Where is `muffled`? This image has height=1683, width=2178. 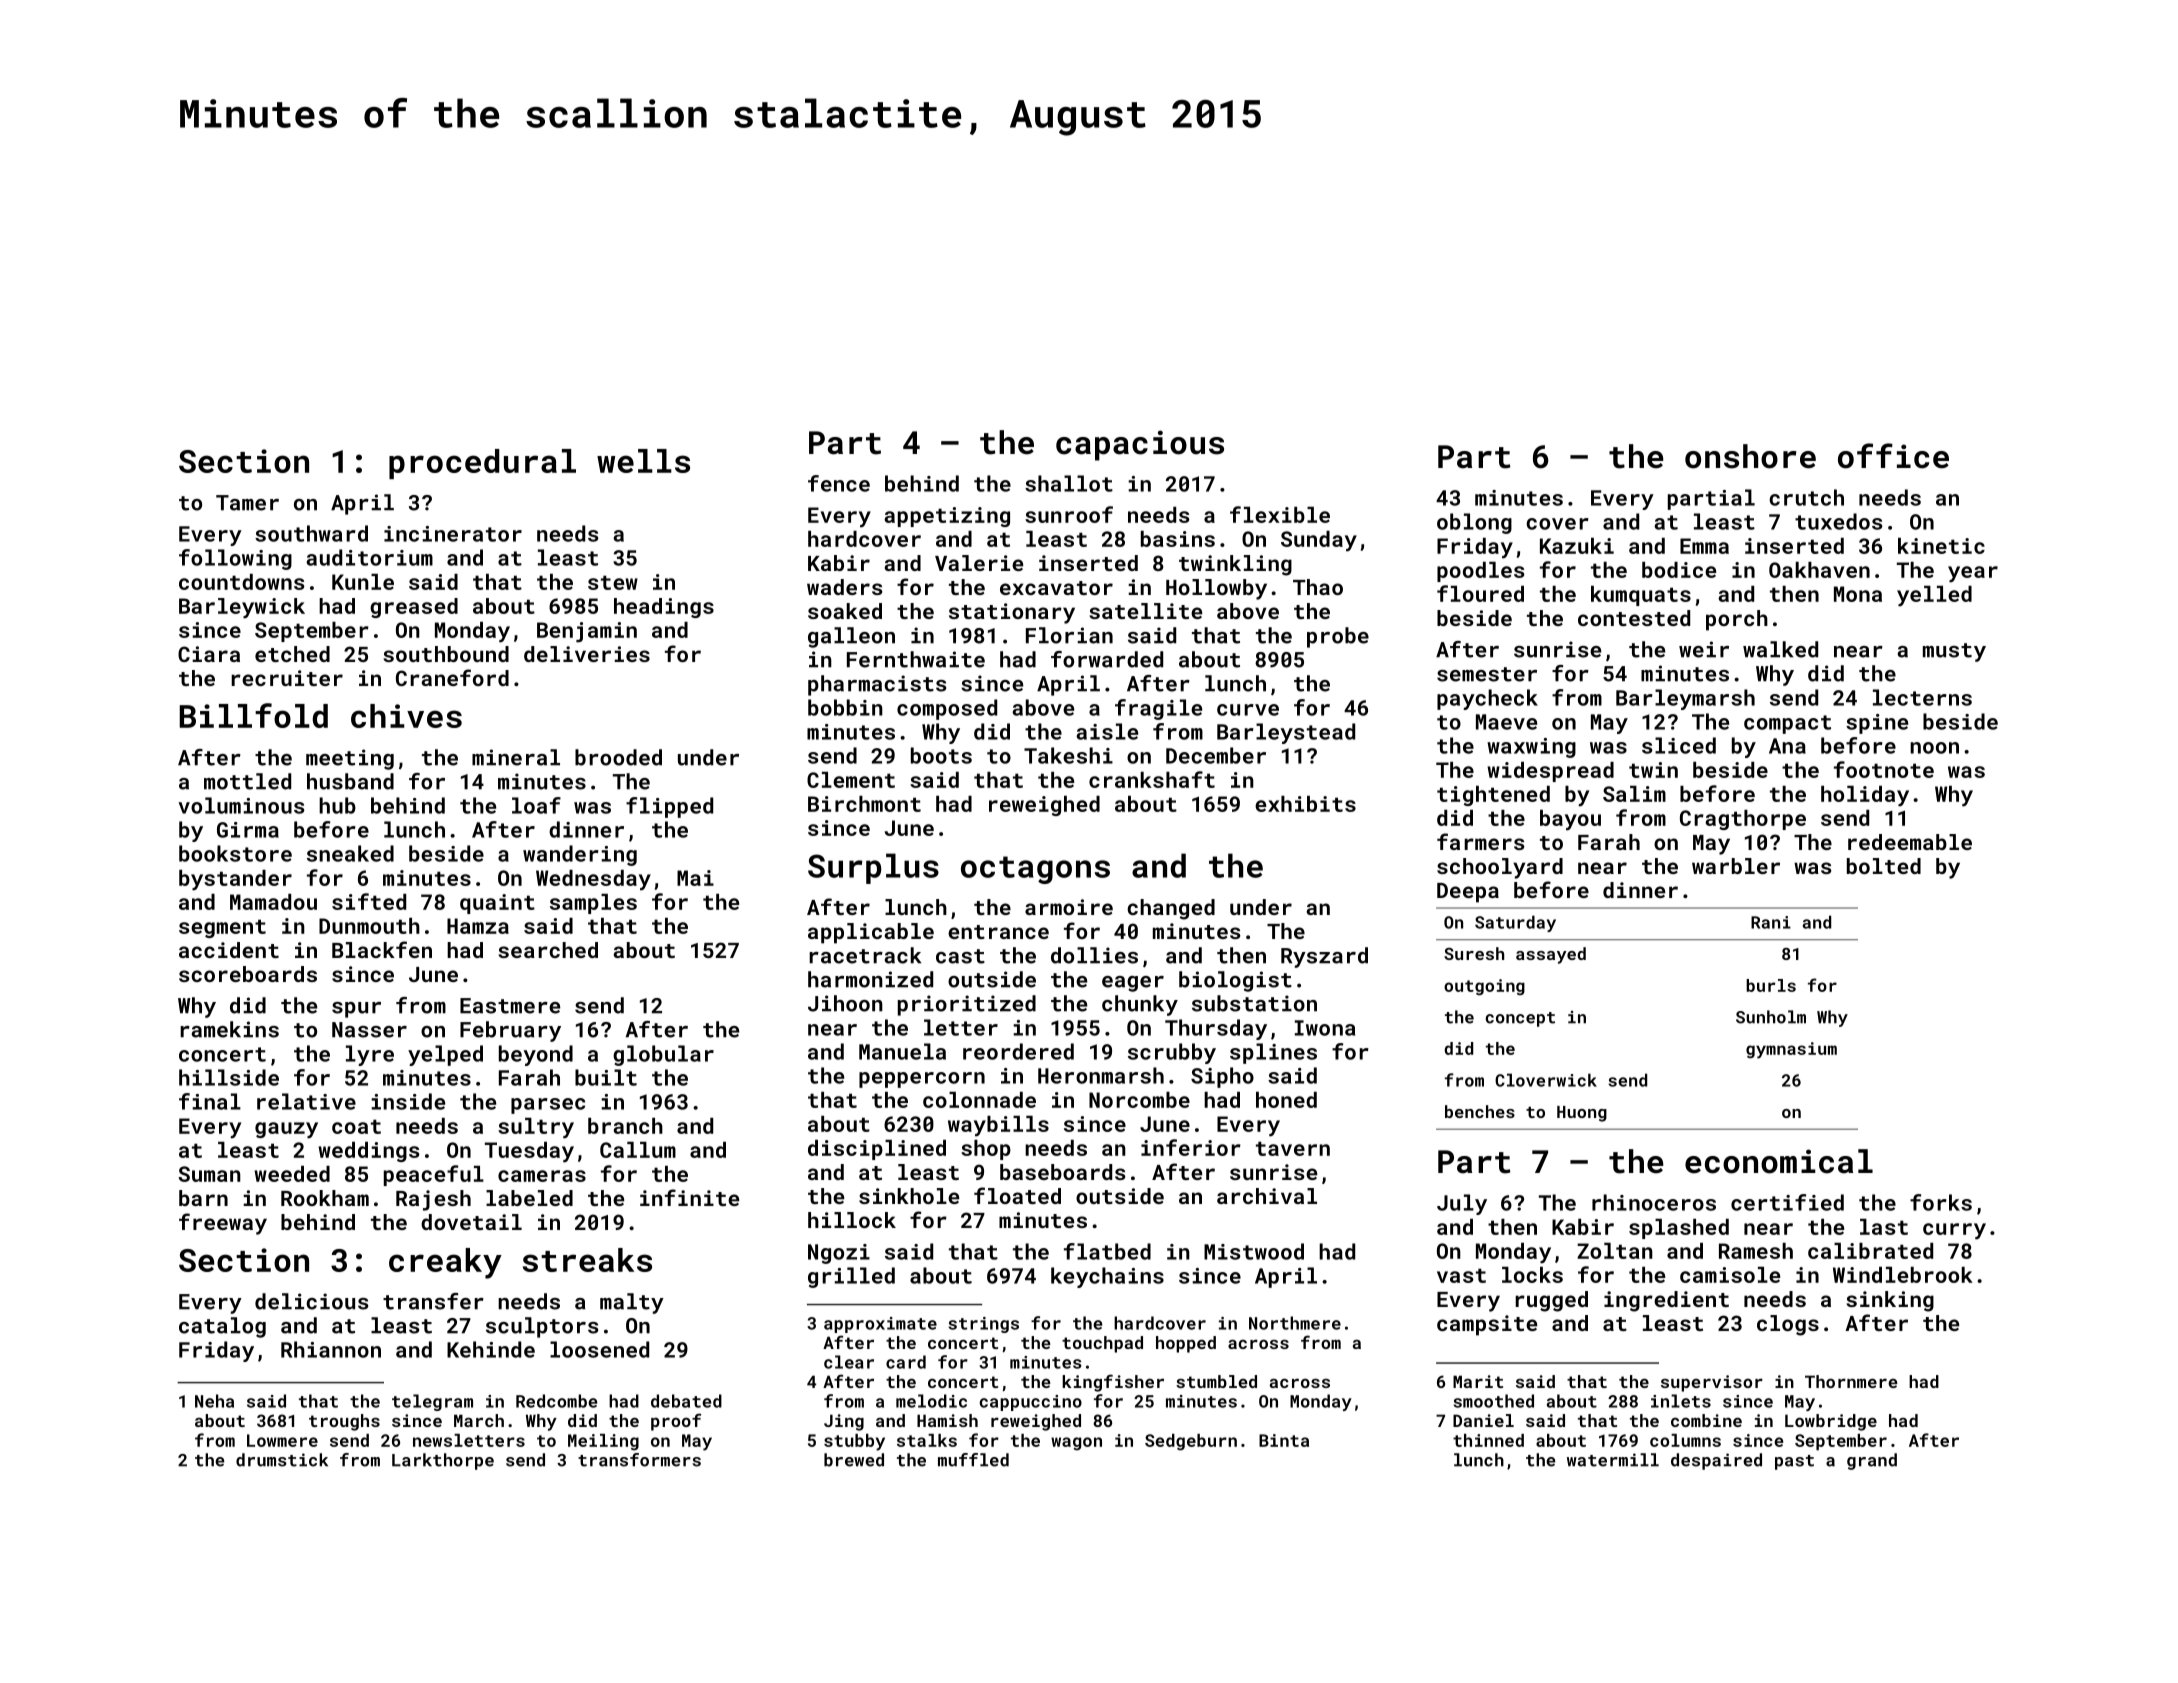
muffled is located at coordinates (973, 1460).
